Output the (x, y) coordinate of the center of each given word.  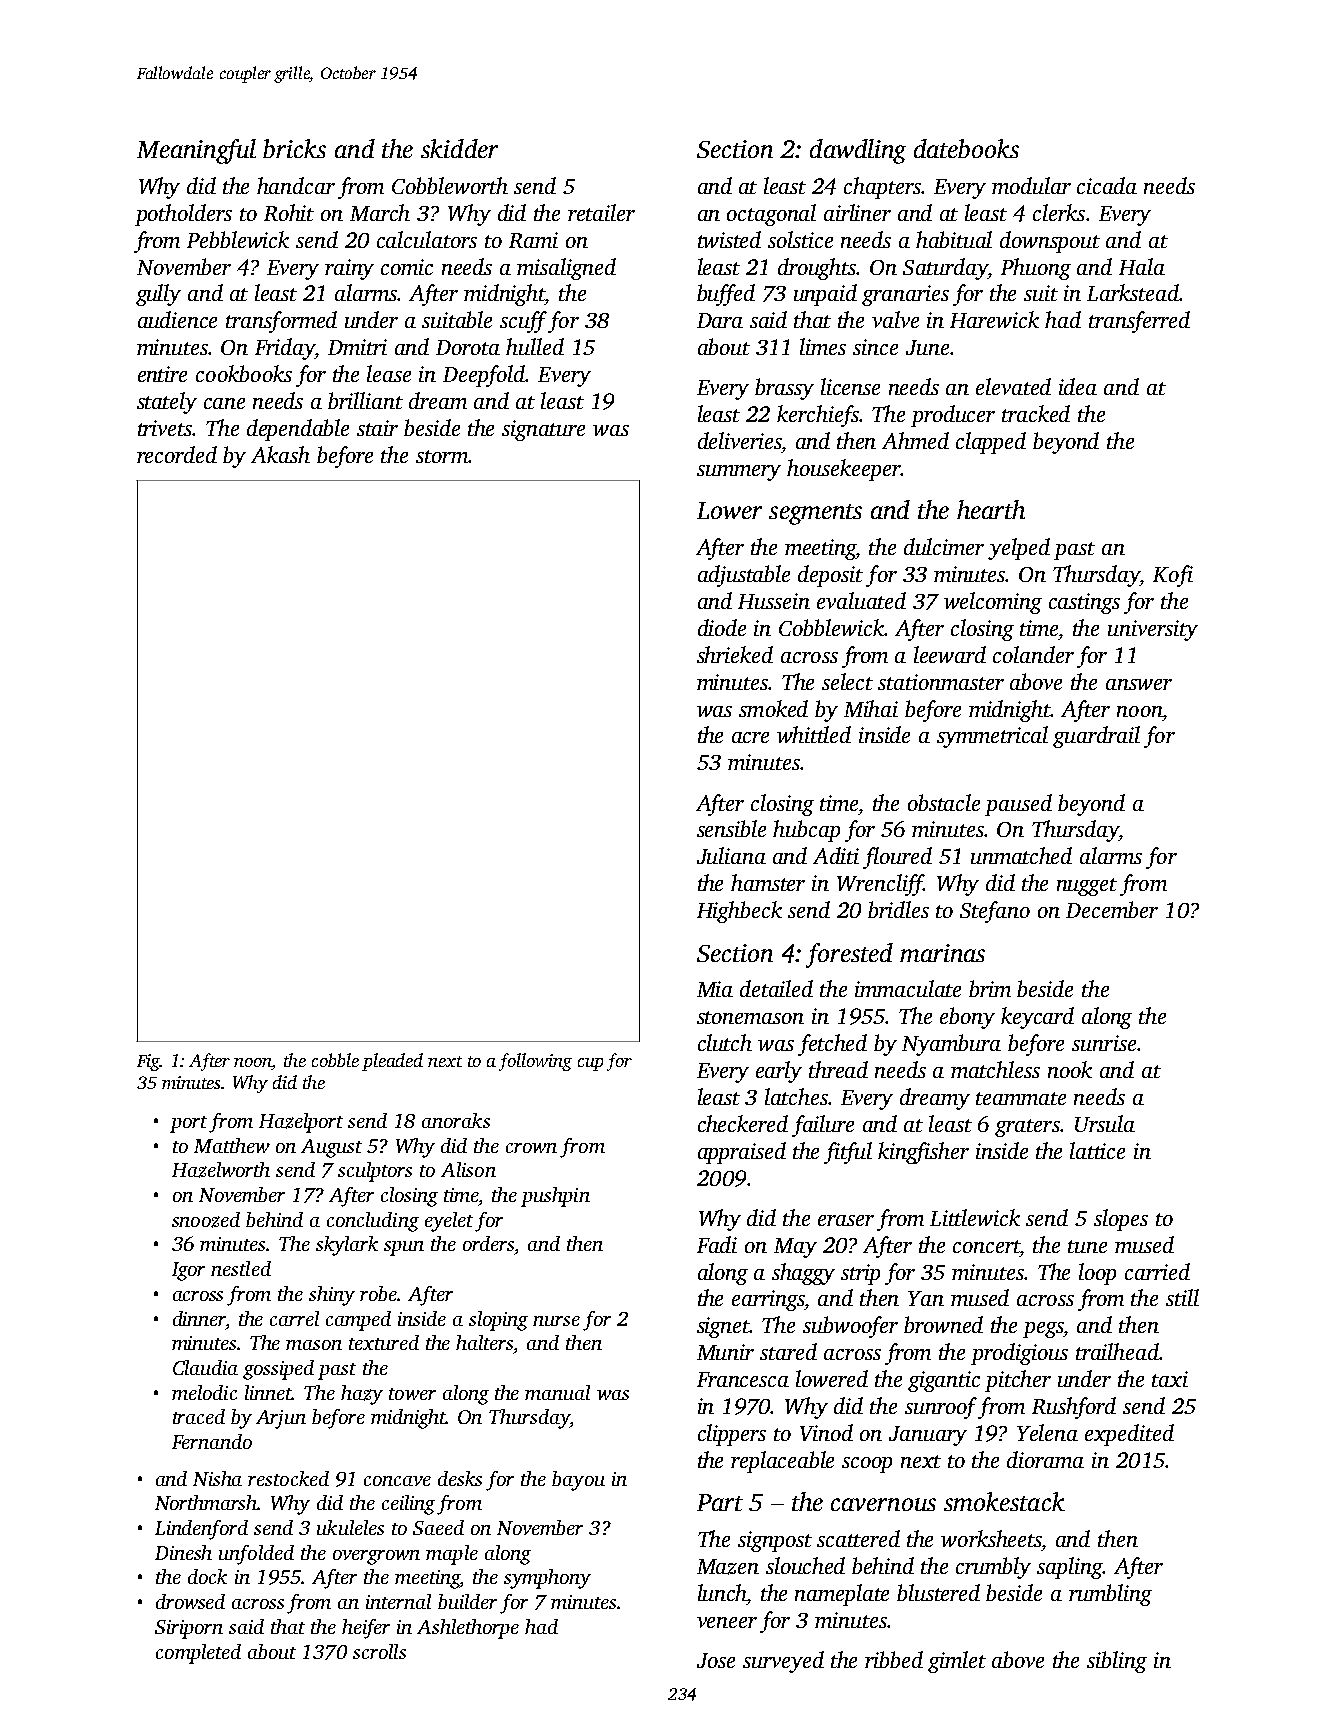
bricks (294, 148)
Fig (148, 1062)
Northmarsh (206, 1502)
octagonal (771, 215)
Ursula (1105, 1123)
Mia (715, 989)
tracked (1036, 413)
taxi (1170, 1379)
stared (788, 1351)
